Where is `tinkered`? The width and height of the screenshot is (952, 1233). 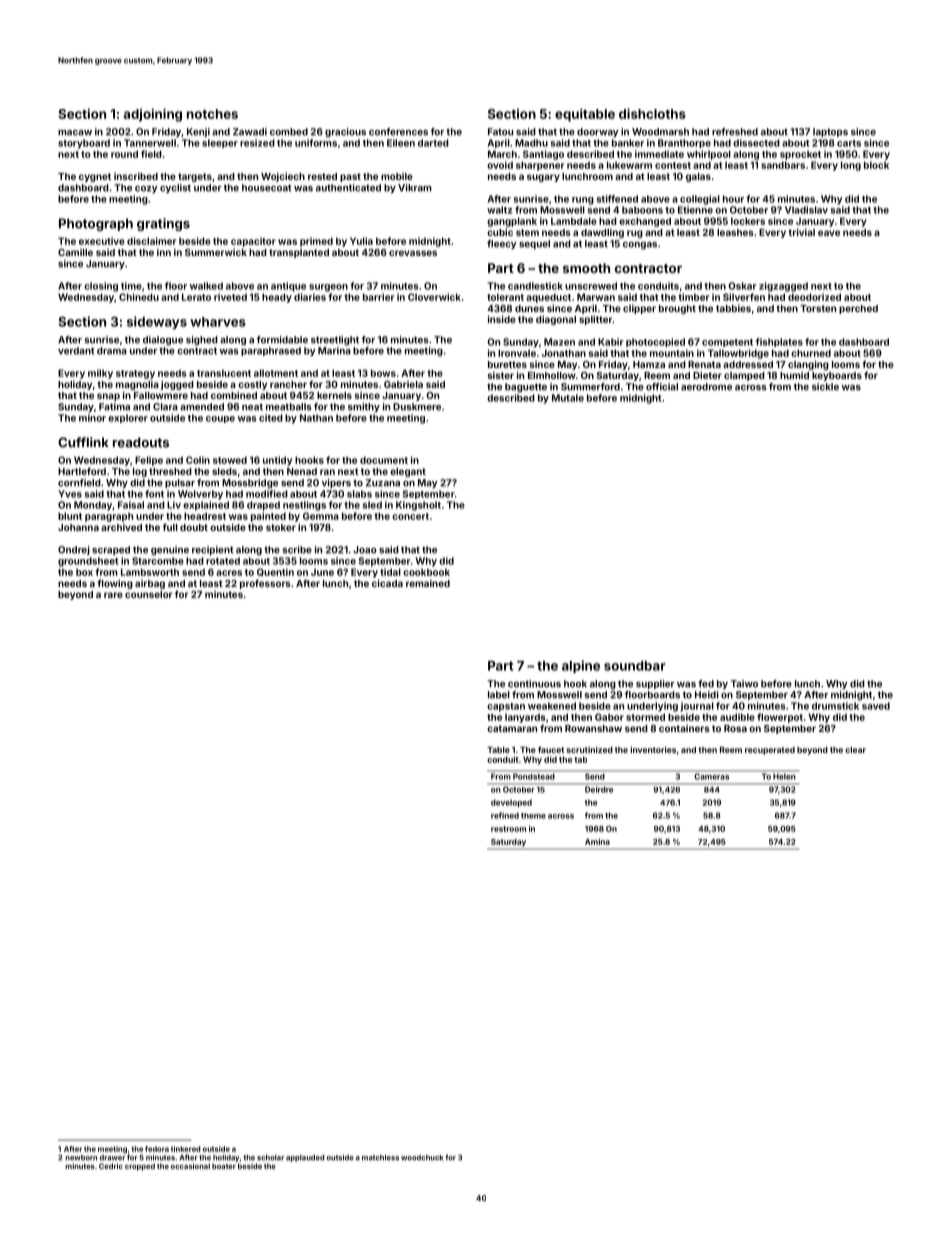
tinkered is located at coordinates (186, 1149).
